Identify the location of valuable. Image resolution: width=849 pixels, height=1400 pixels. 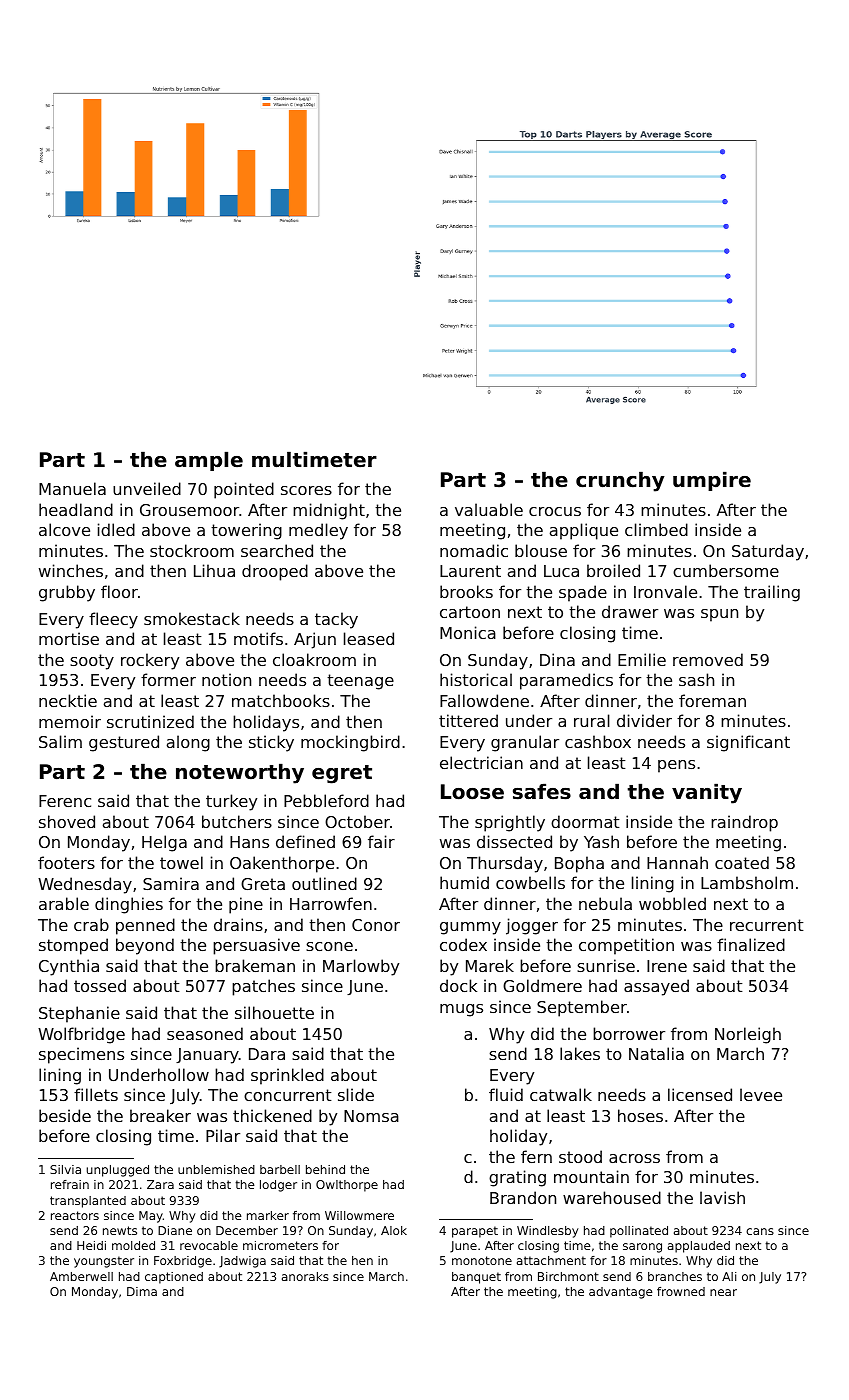
(489, 509).
